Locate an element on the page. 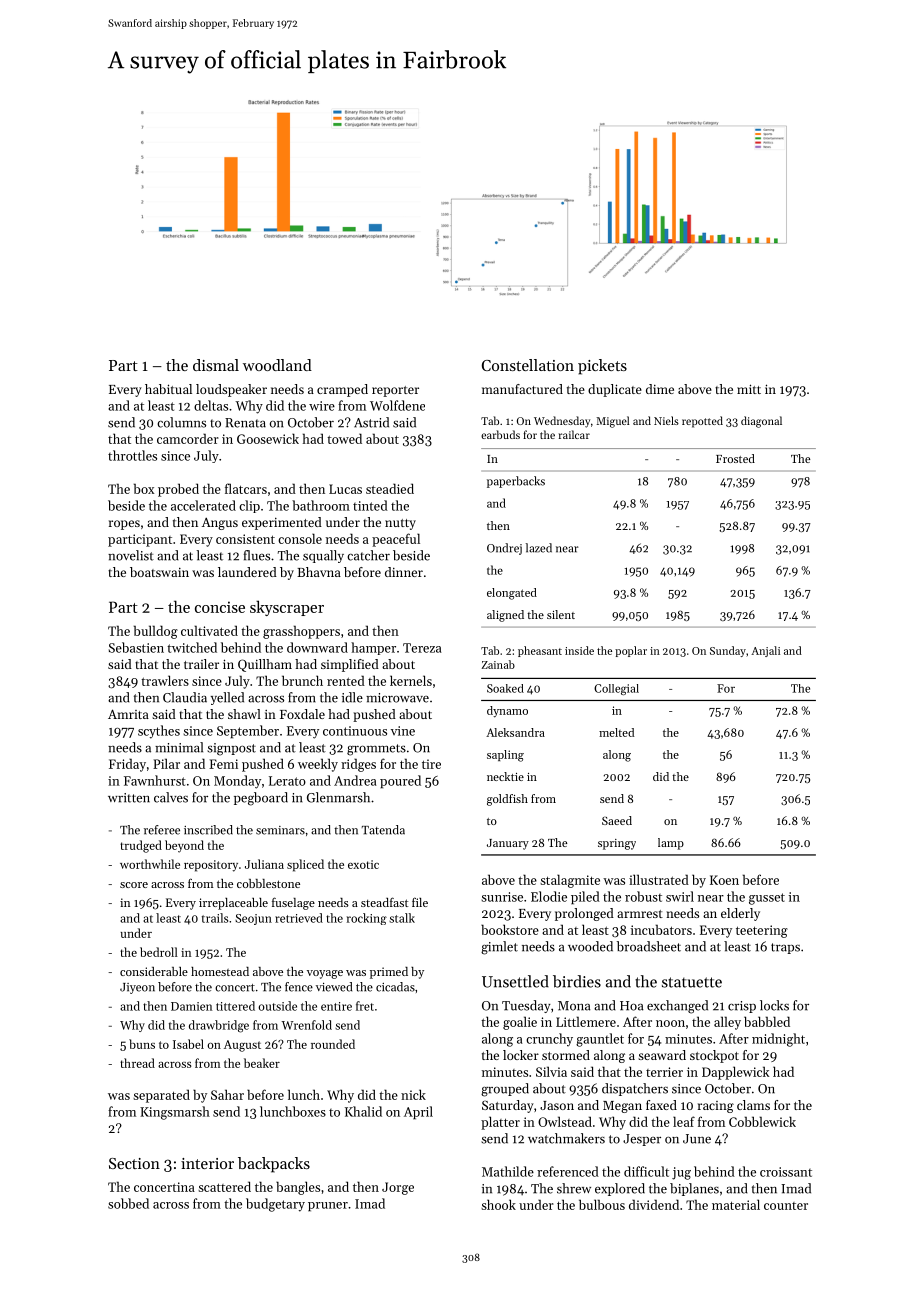 This image has width=924, height=1308. Frosted is located at coordinates (735, 458).
